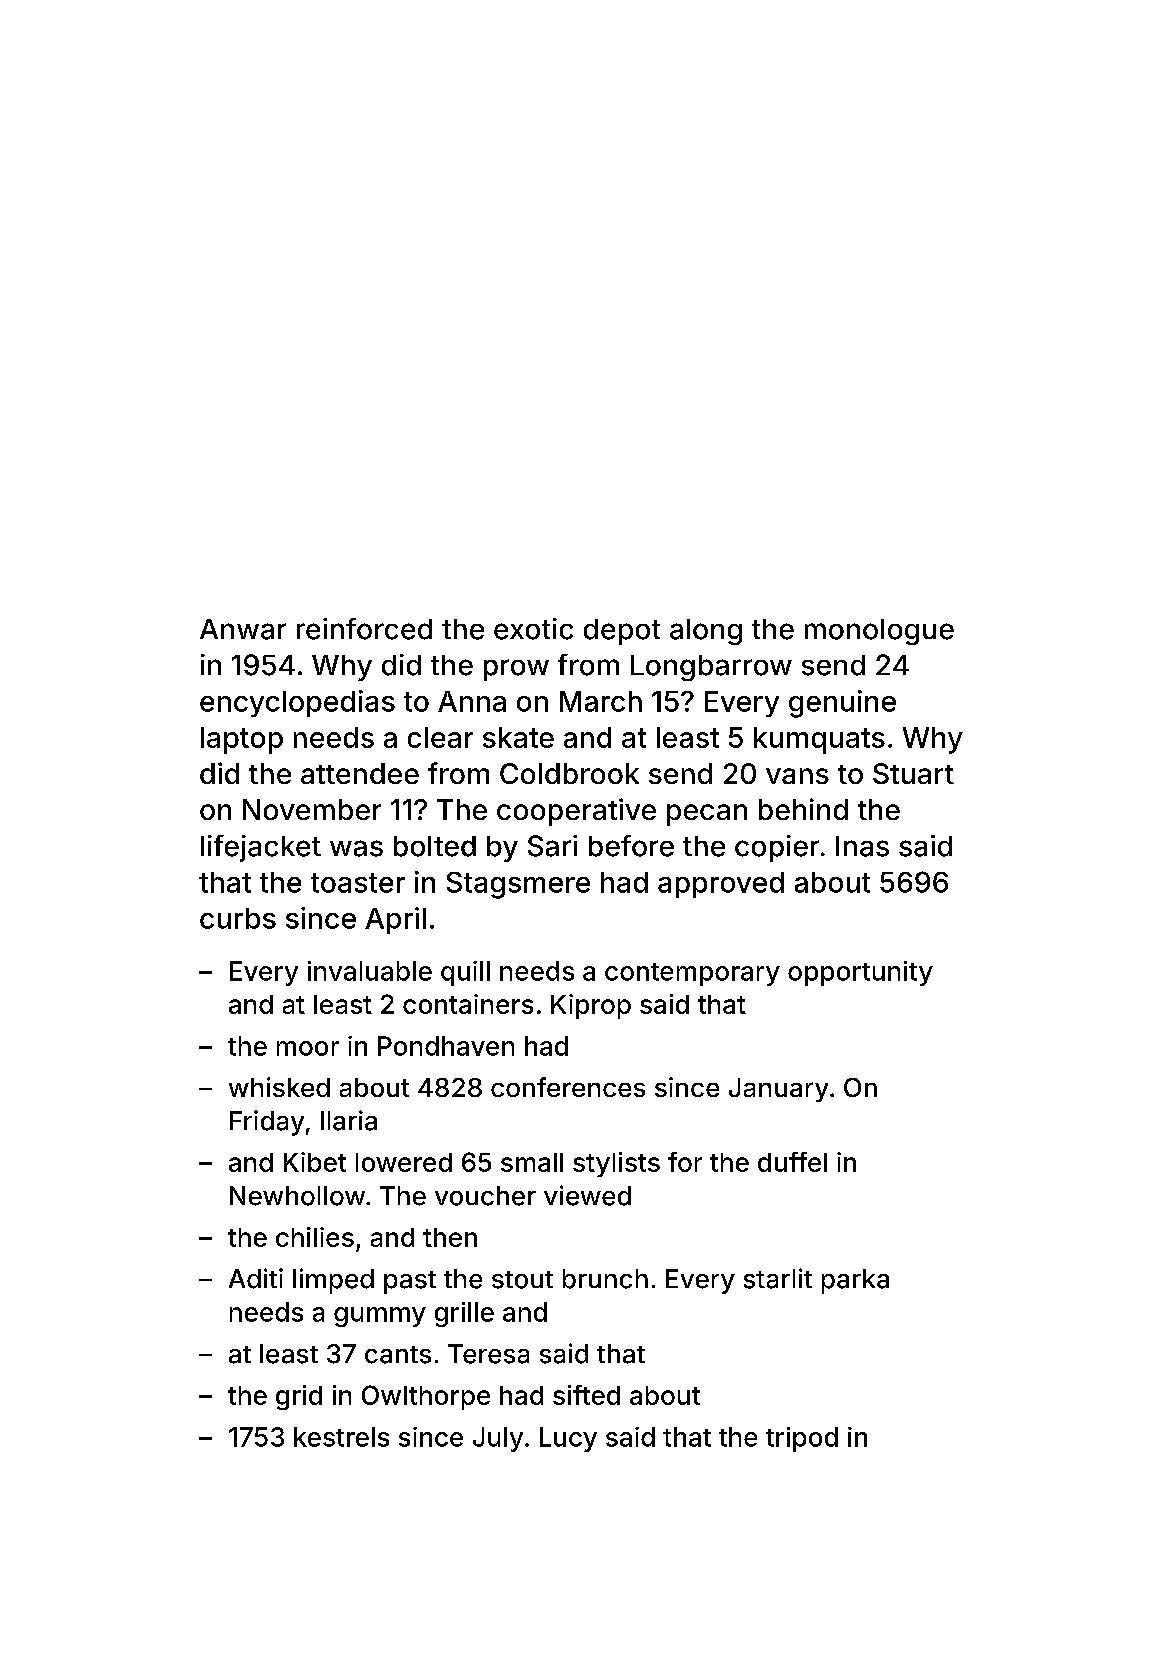 Image resolution: width=1165 pixels, height=1654 pixels. Describe the element at coordinates (243, 629) in the page. I see `Anwar` at that location.
